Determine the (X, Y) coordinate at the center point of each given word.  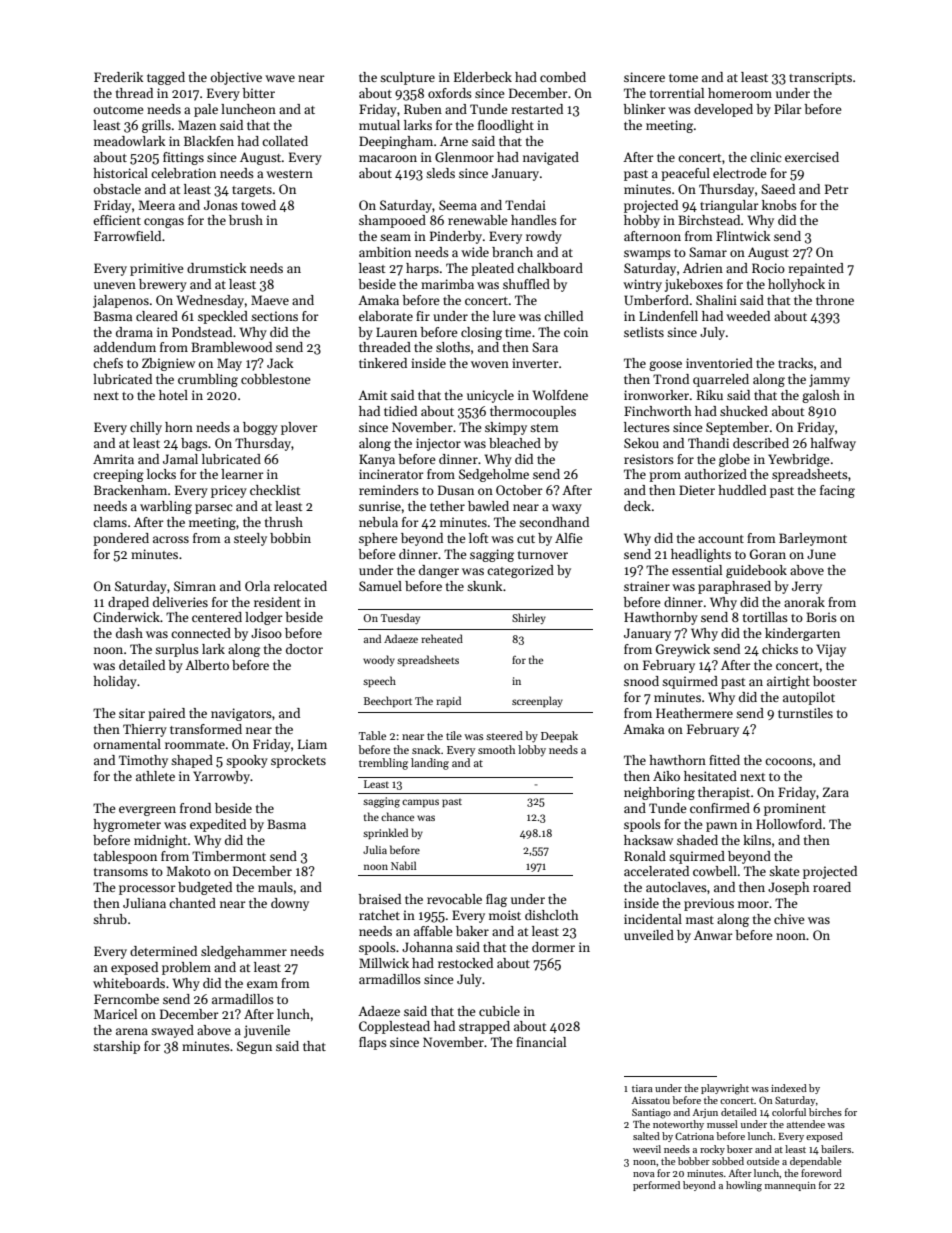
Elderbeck (483, 77)
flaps (373, 1043)
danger (439, 571)
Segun (254, 1047)
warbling (166, 507)
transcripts (820, 78)
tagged (166, 78)
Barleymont (813, 539)
